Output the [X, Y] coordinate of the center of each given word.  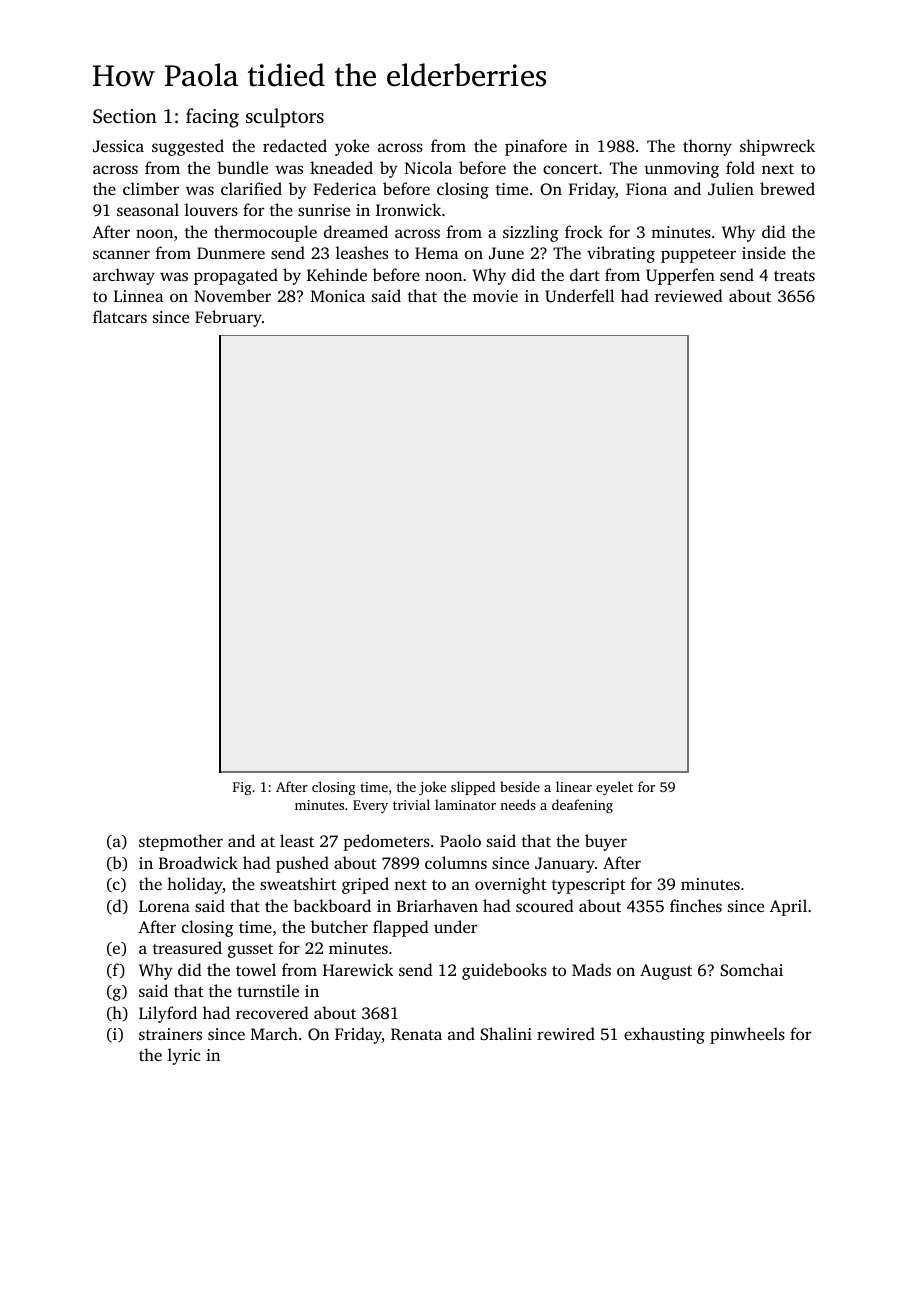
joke [432, 788]
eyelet [614, 788]
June [506, 253]
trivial [411, 804]
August [666, 972]
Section [125, 116]
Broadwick [198, 862]
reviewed [689, 295]
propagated [236, 276]
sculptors [285, 118]
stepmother [181, 842]
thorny [707, 147]
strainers [170, 1034]
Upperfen [680, 276]
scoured [545, 905]
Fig [242, 788]
